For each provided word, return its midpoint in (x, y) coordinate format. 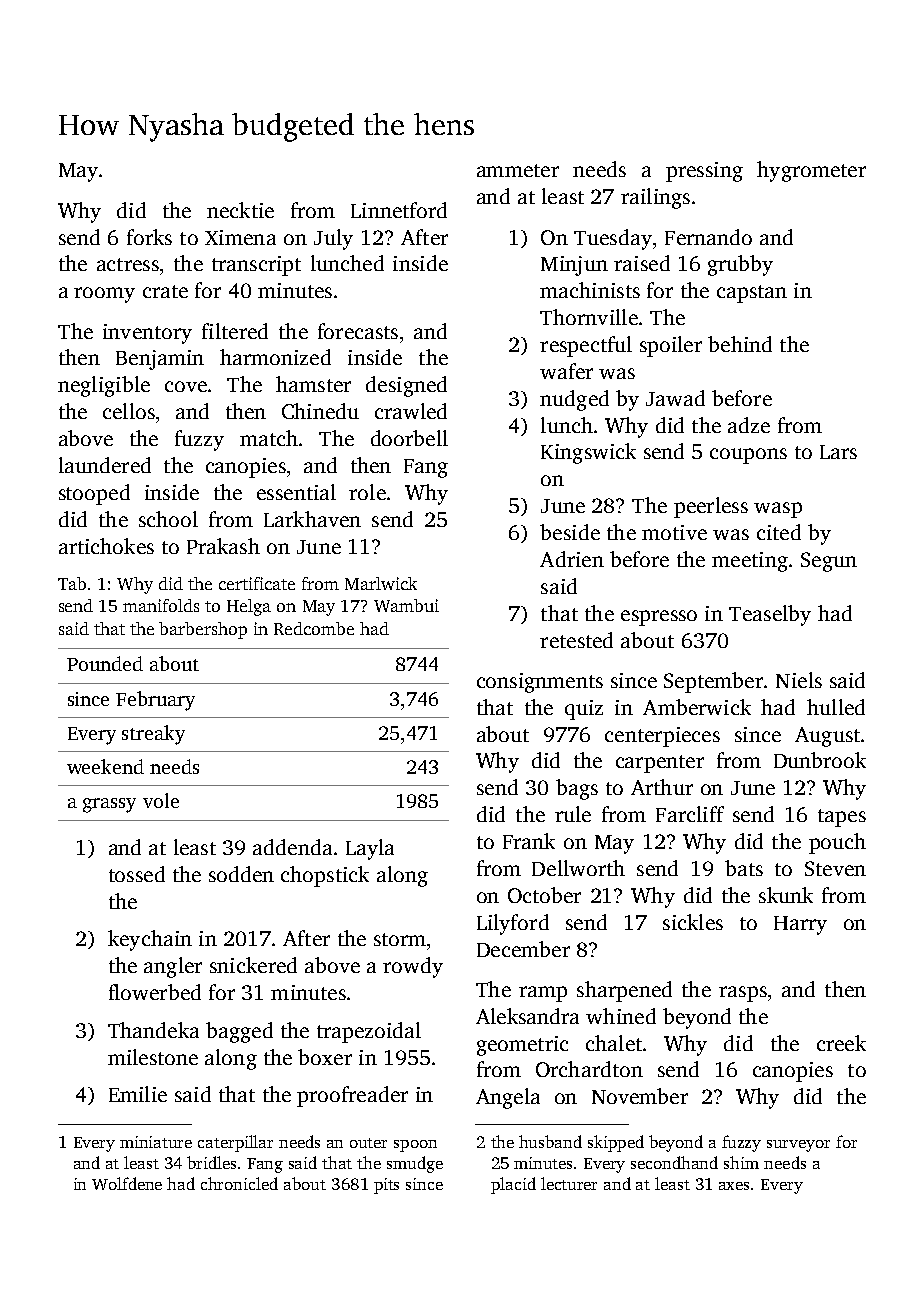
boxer (325, 1057)
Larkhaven (312, 519)
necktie (240, 210)
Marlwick (381, 583)
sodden (241, 874)
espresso (659, 618)
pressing (704, 172)
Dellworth (578, 868)
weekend (105, 766)
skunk (786, 895)
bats (744, 868)
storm (400, 939)
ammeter (518, 170)
